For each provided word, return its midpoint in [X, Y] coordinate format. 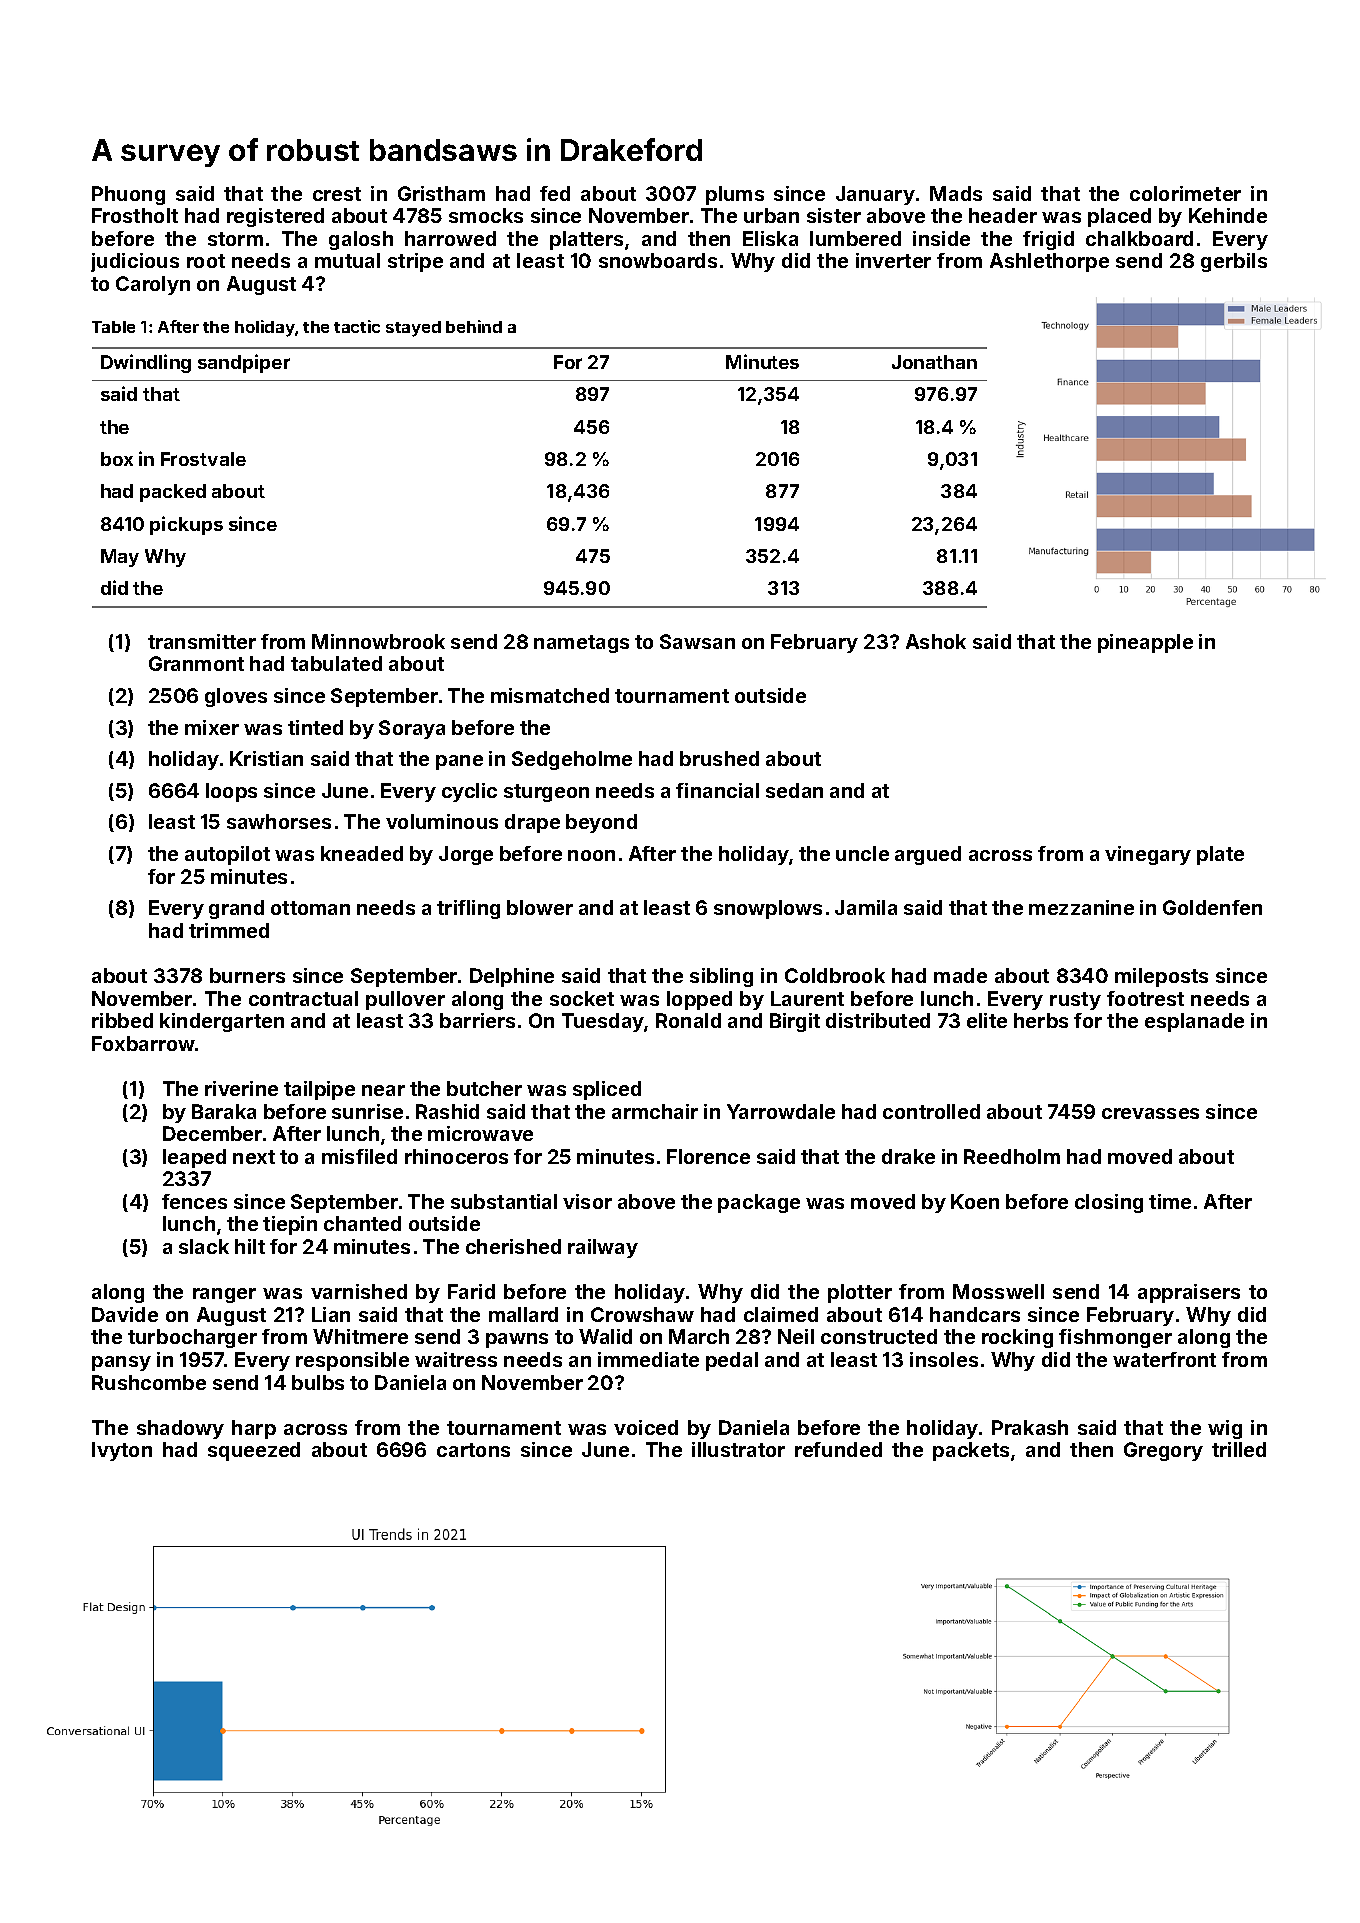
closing [1109, 1203]
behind [474, 326]
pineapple [1145, 643]
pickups [186, 525]
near [383, 1090]
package [759, 1203]
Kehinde [1228, 215]
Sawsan [697, 641]
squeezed [254, 1451]
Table [113, 327]
